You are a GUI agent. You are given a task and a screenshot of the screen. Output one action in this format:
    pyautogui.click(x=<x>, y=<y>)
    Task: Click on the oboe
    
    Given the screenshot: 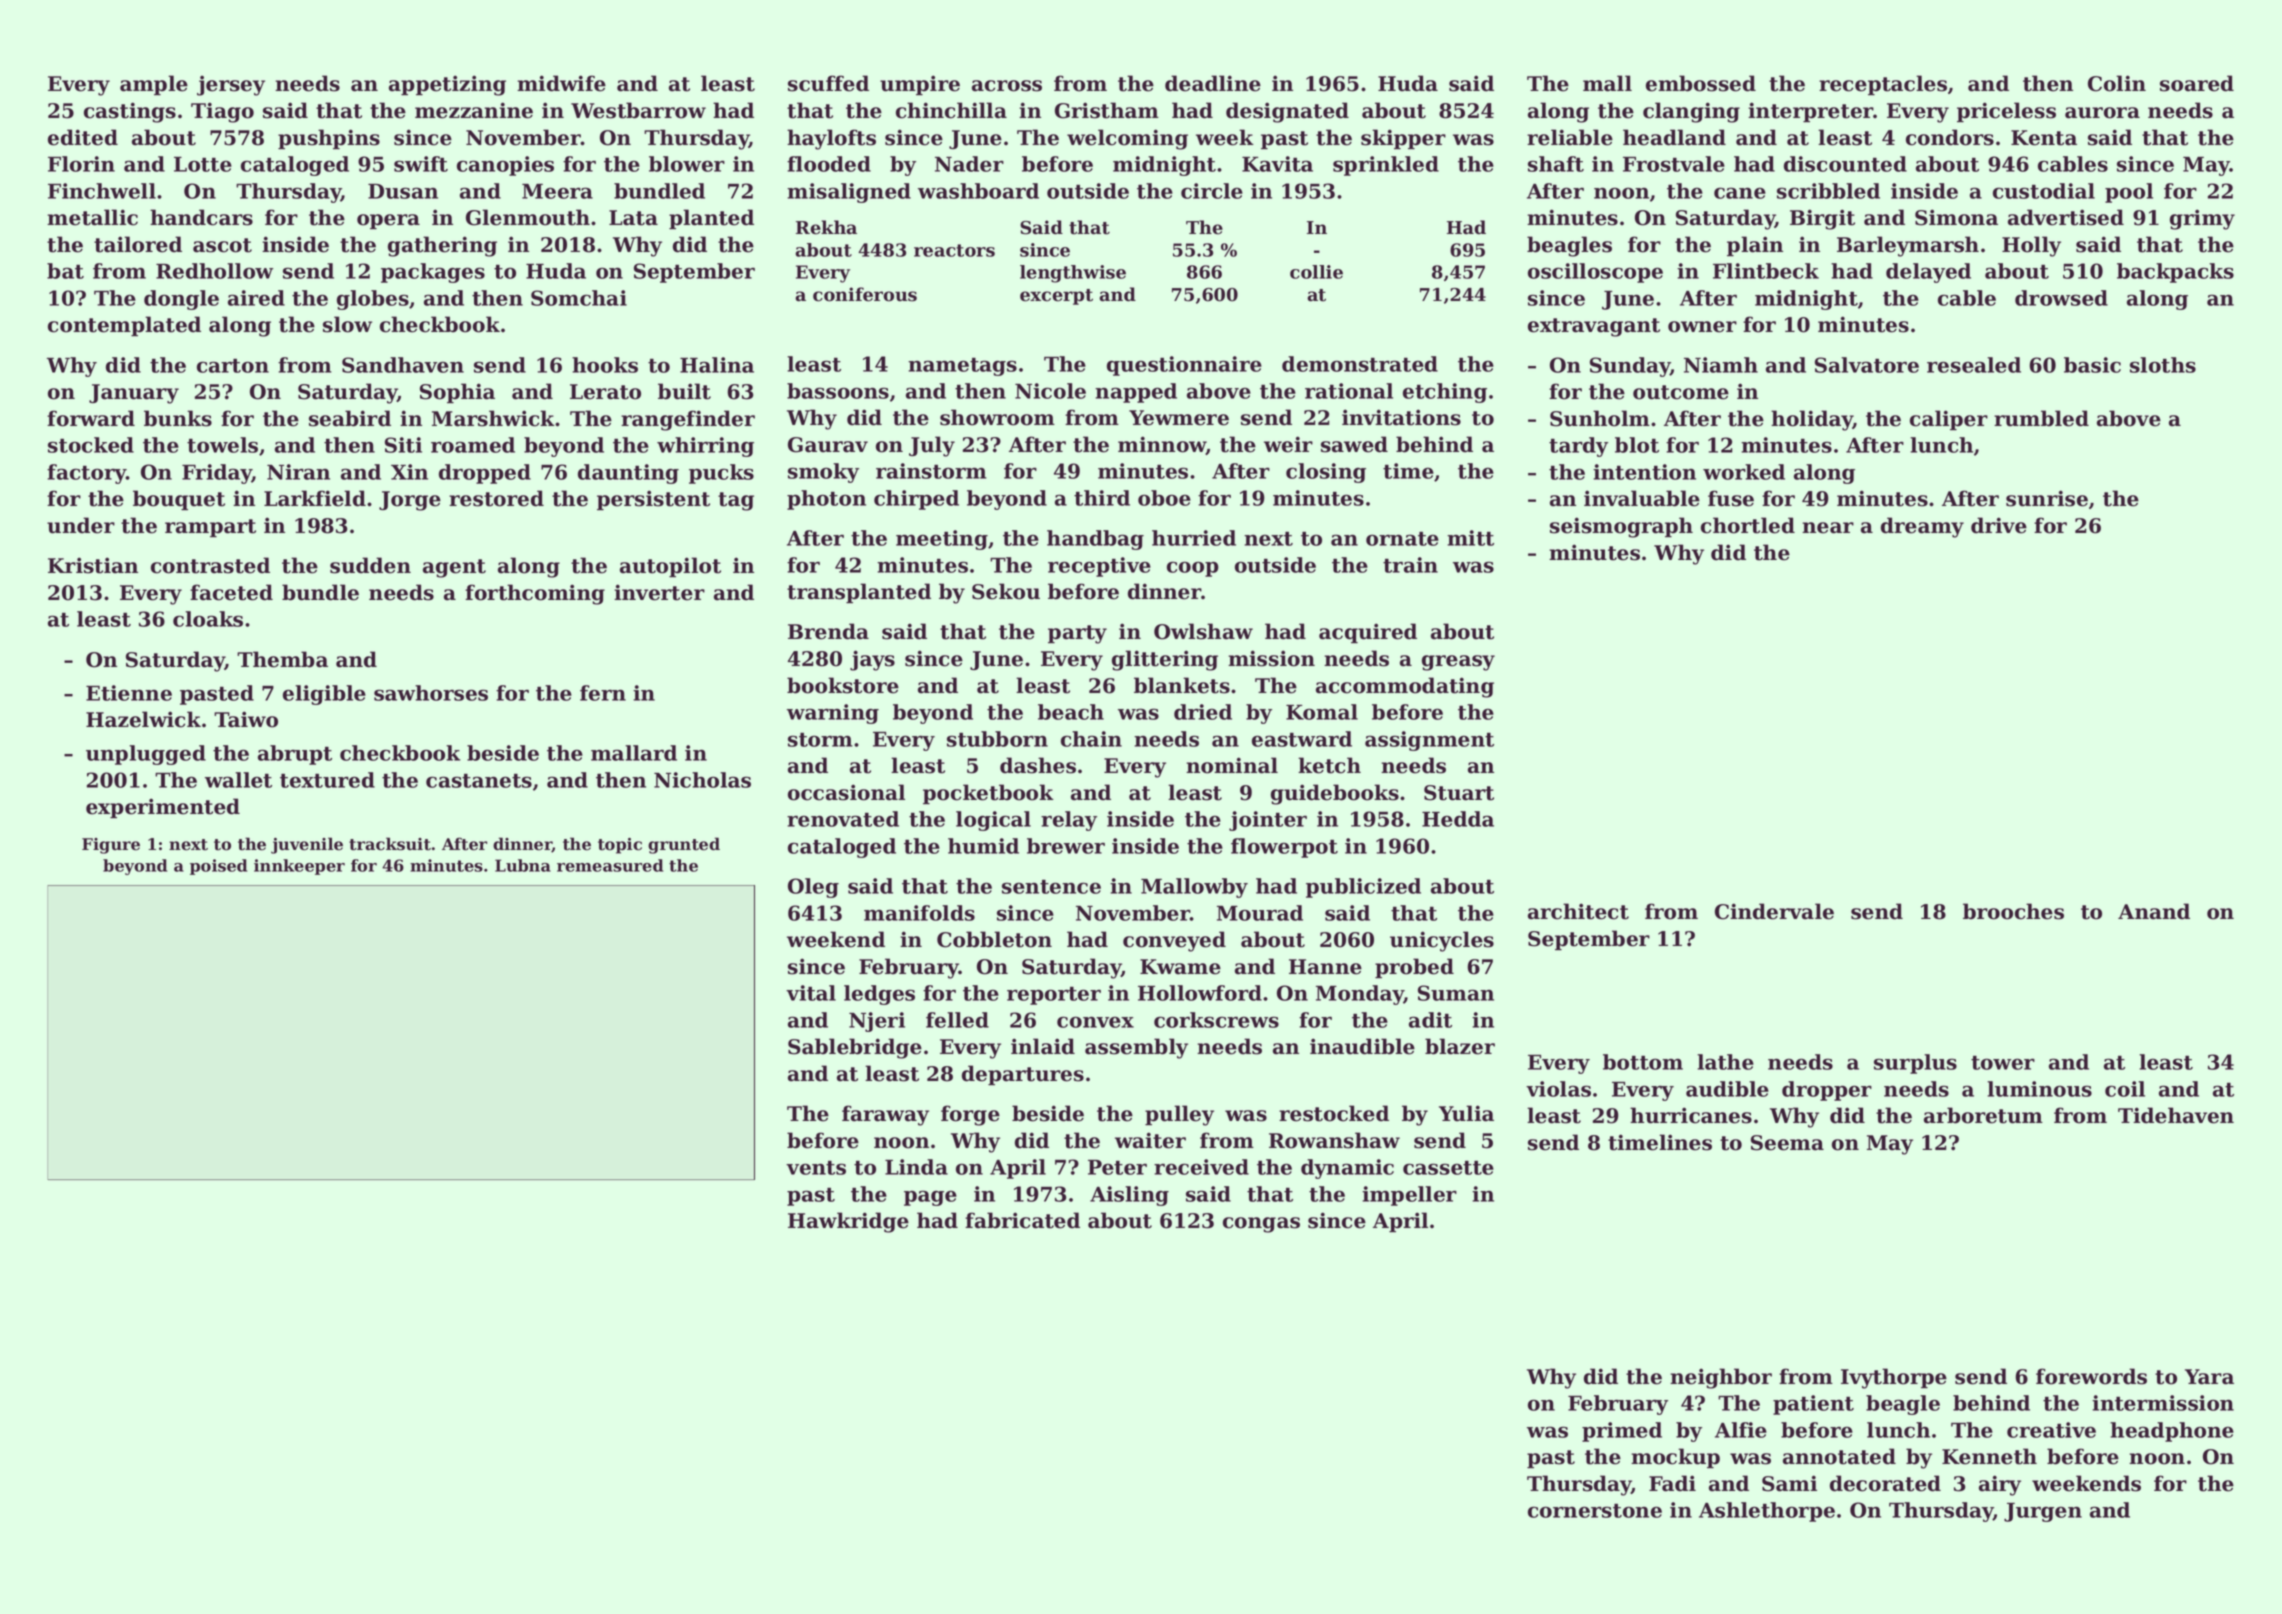 What is the action you would take?
    pyautogui.click(x=1164, y=498)
